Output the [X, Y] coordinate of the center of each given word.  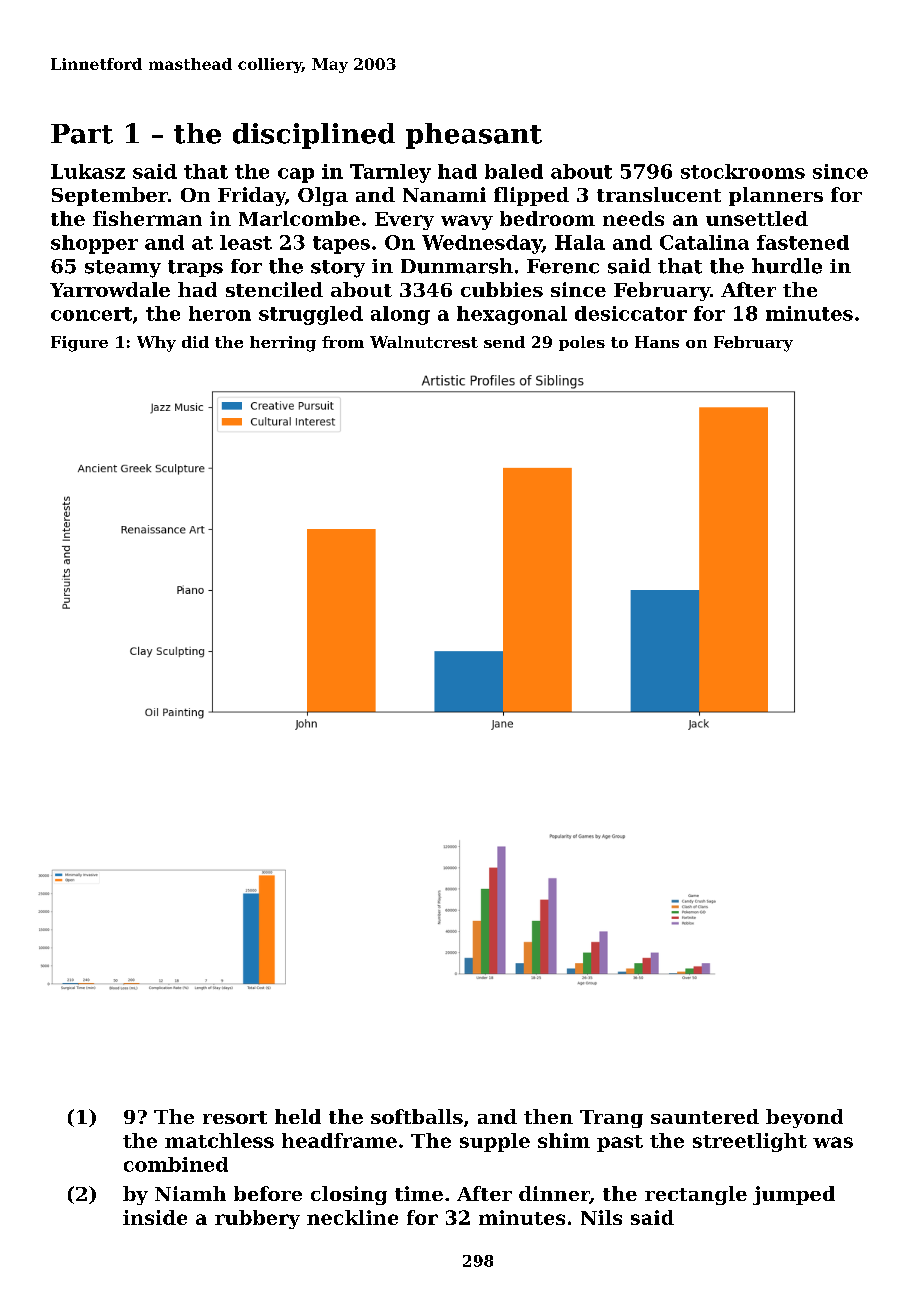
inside [155, 1217]
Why [156, 344]
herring [283, 344]
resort [235, 1117]
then [548, 1116]
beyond [804, 1118]
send [504, 342]
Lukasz [88, 171]
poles [582, 343]
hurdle [787, 266]
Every [404, 221]
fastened [803, 242]
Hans [657, 342]
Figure [79, 344]
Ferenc [563, 266]
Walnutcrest [424, 342]
